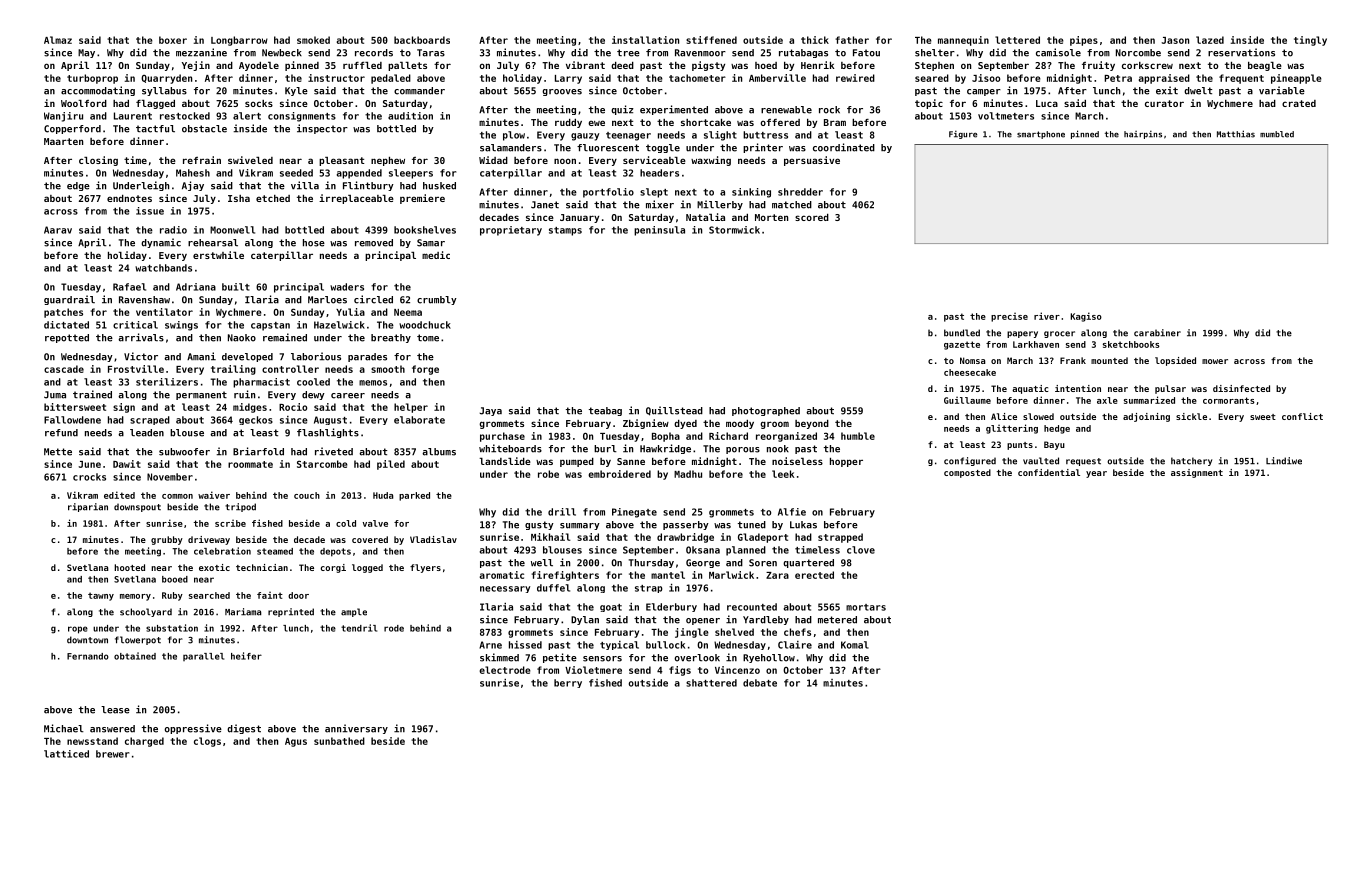 This page has height=887, width=1372. I want to click on renewable, so click(786, 110).
